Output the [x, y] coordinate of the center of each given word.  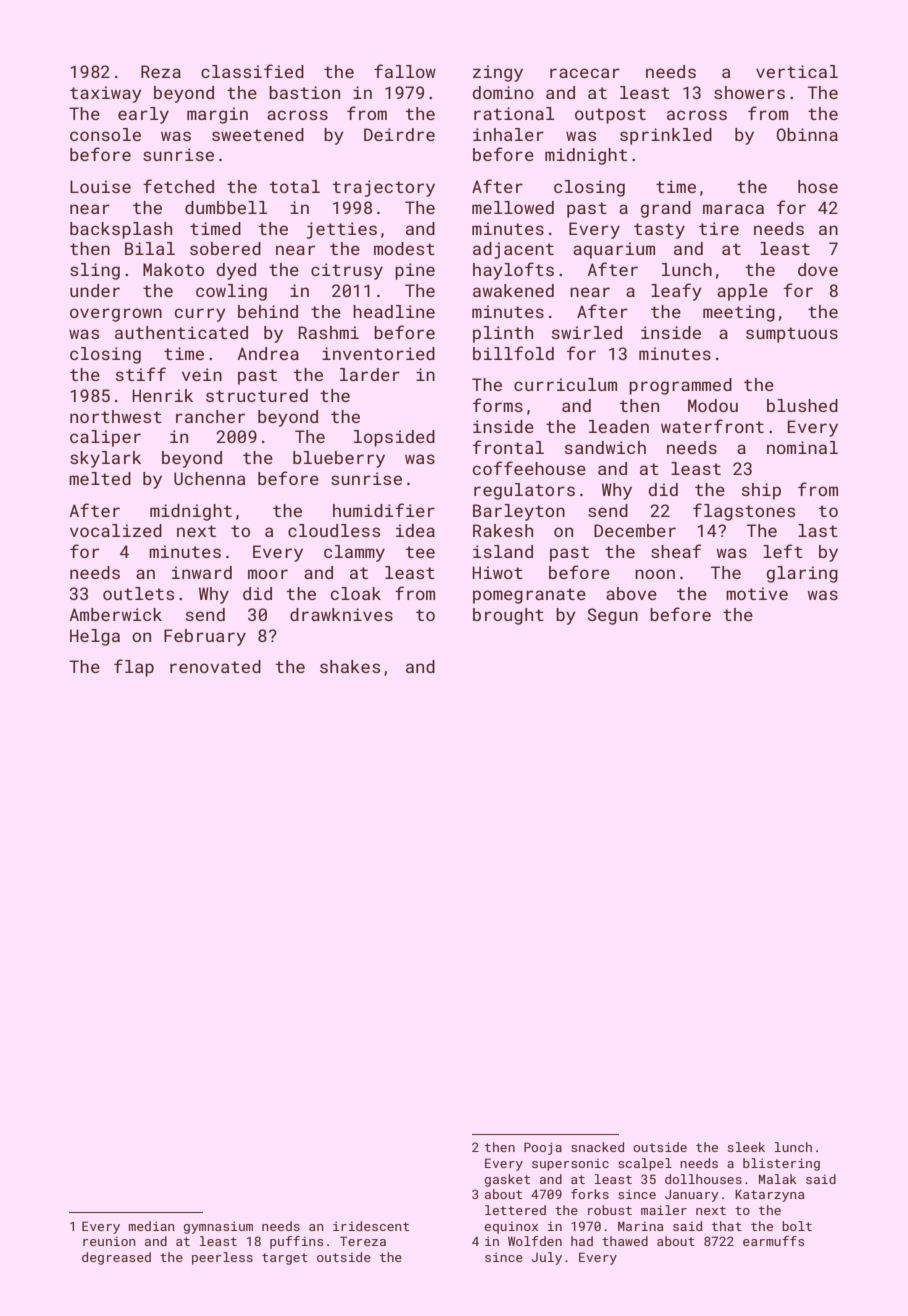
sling [95, 271]
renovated [215, 666]
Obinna [807, 134]
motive [757, 593]
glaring [802, 574]
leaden [619, 426]
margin [217, 115]
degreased [116, 1258]
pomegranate [529, 596]
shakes [350, 666]
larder [370, 374]
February [205, 637]
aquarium [614, 250]
